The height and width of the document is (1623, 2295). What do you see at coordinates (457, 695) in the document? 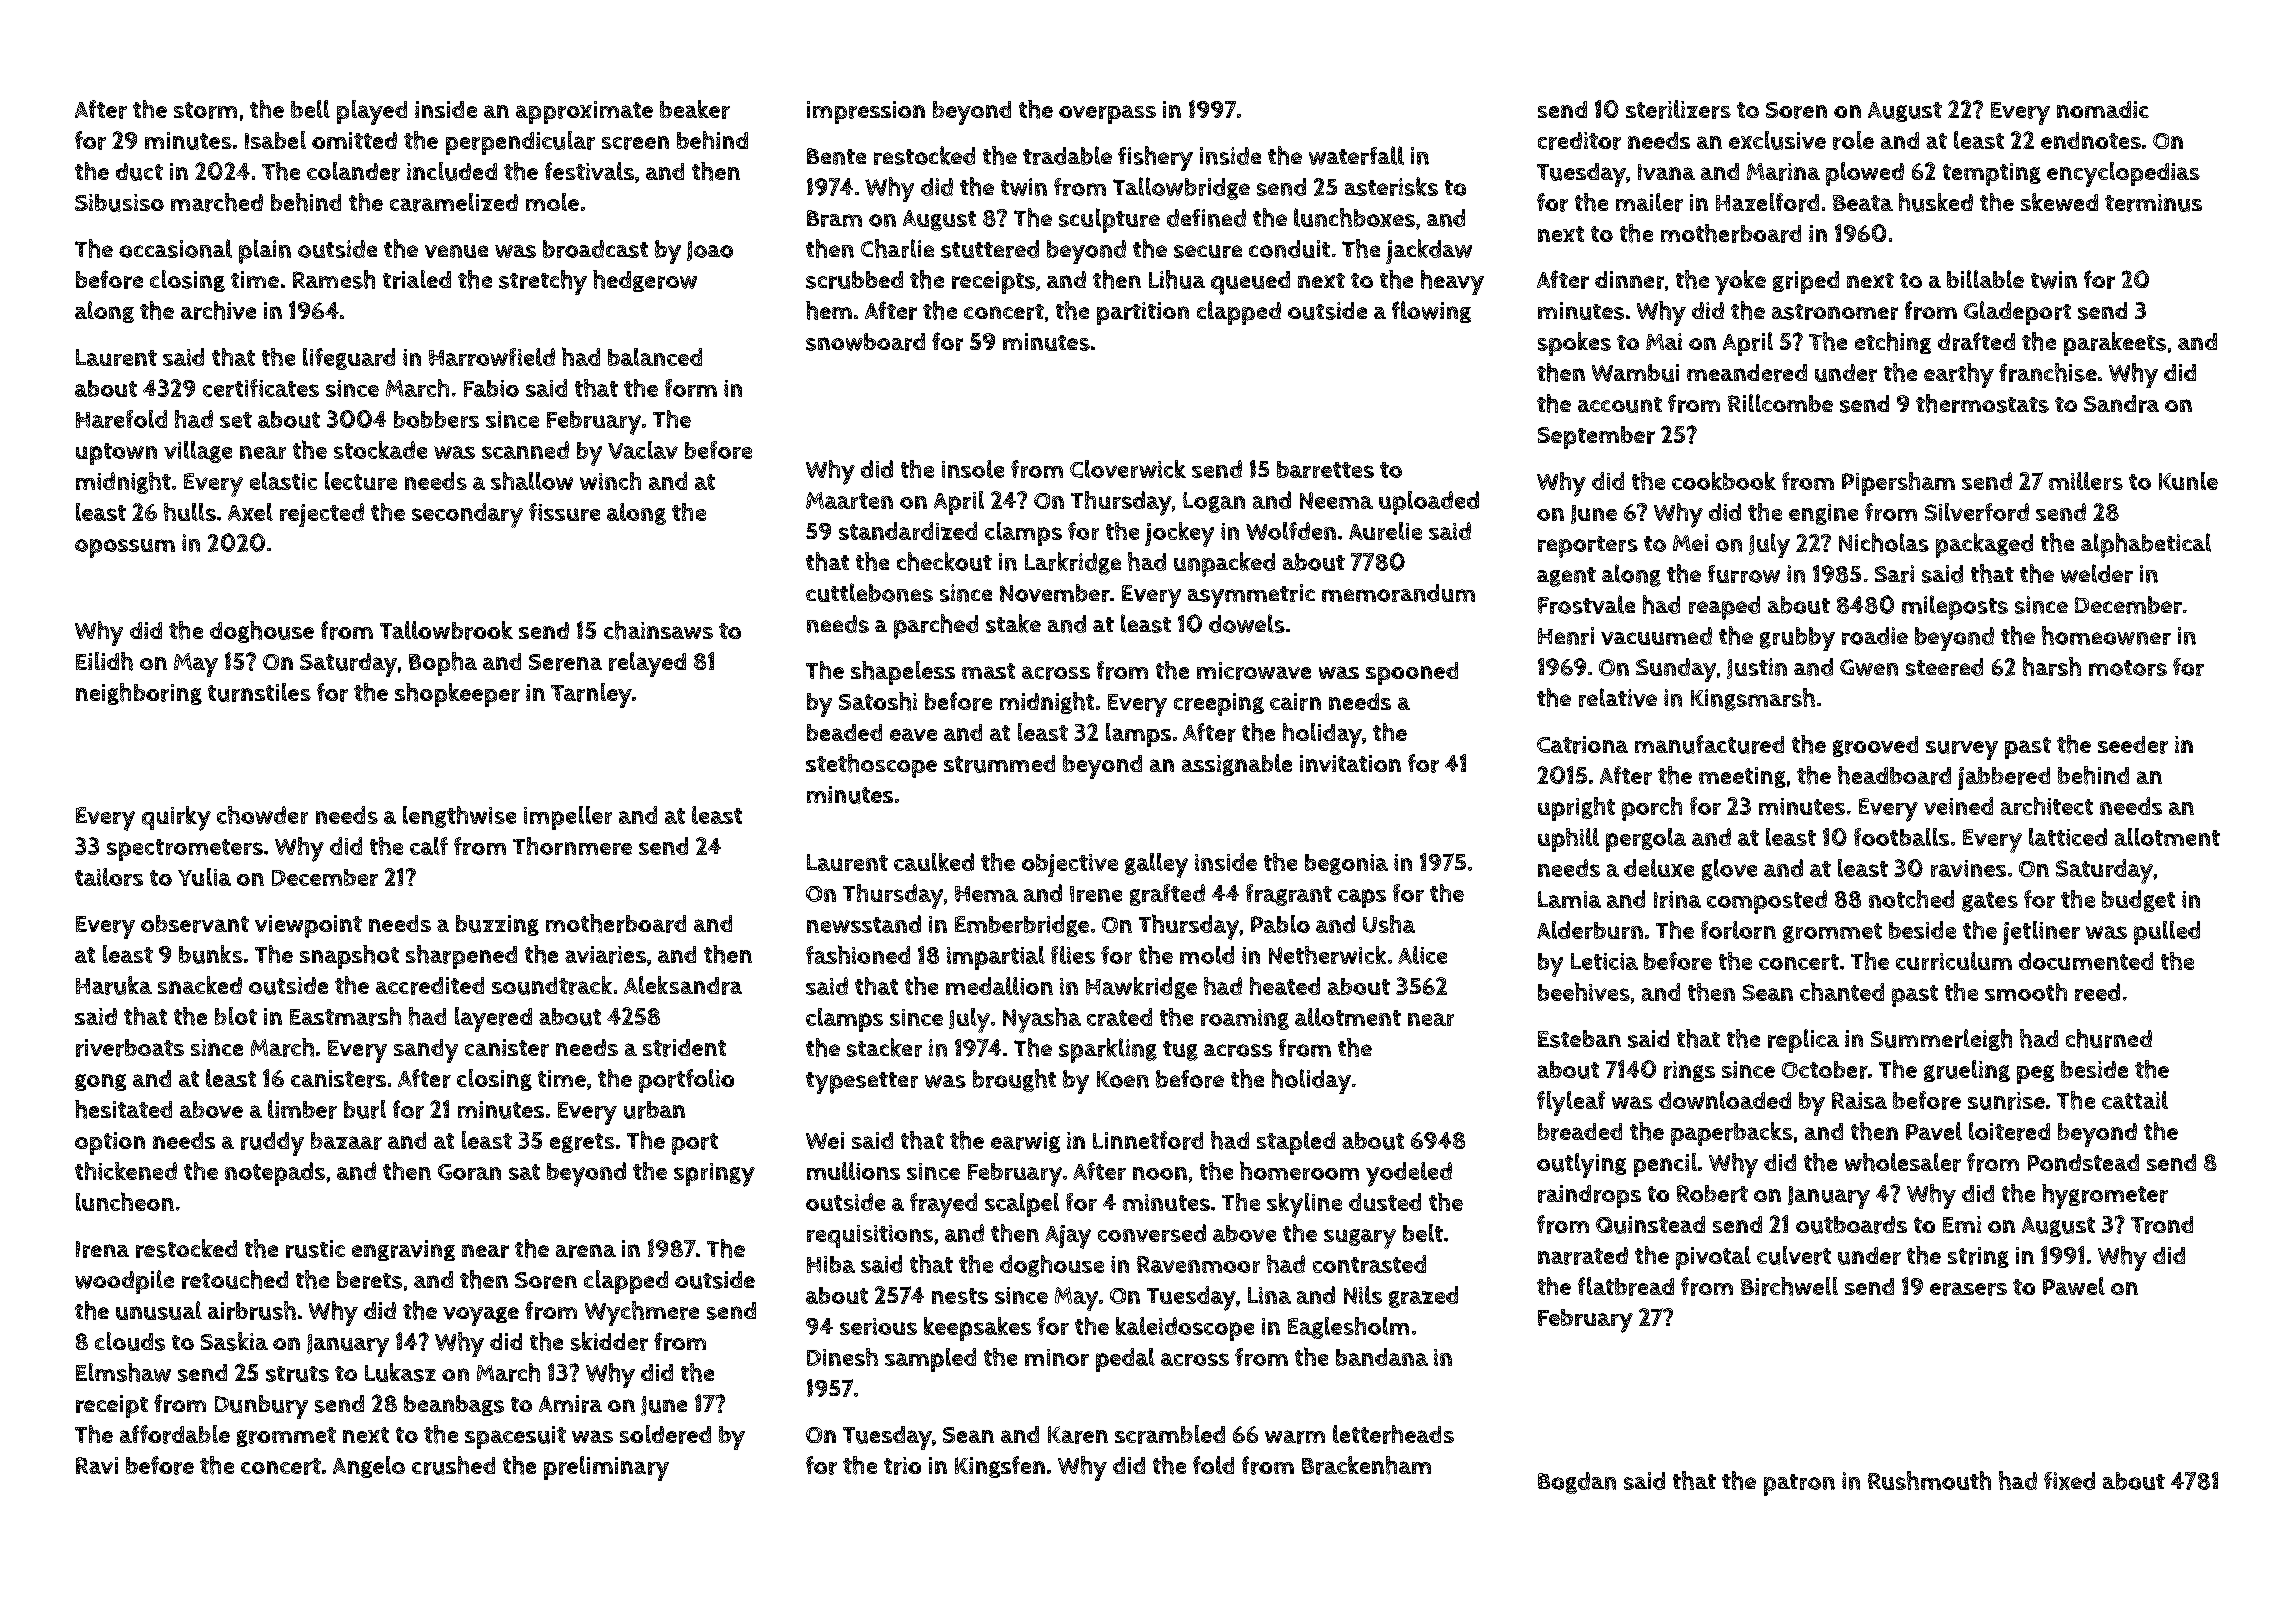
I see `shopkeeper` at bounding box center [457, 695].
